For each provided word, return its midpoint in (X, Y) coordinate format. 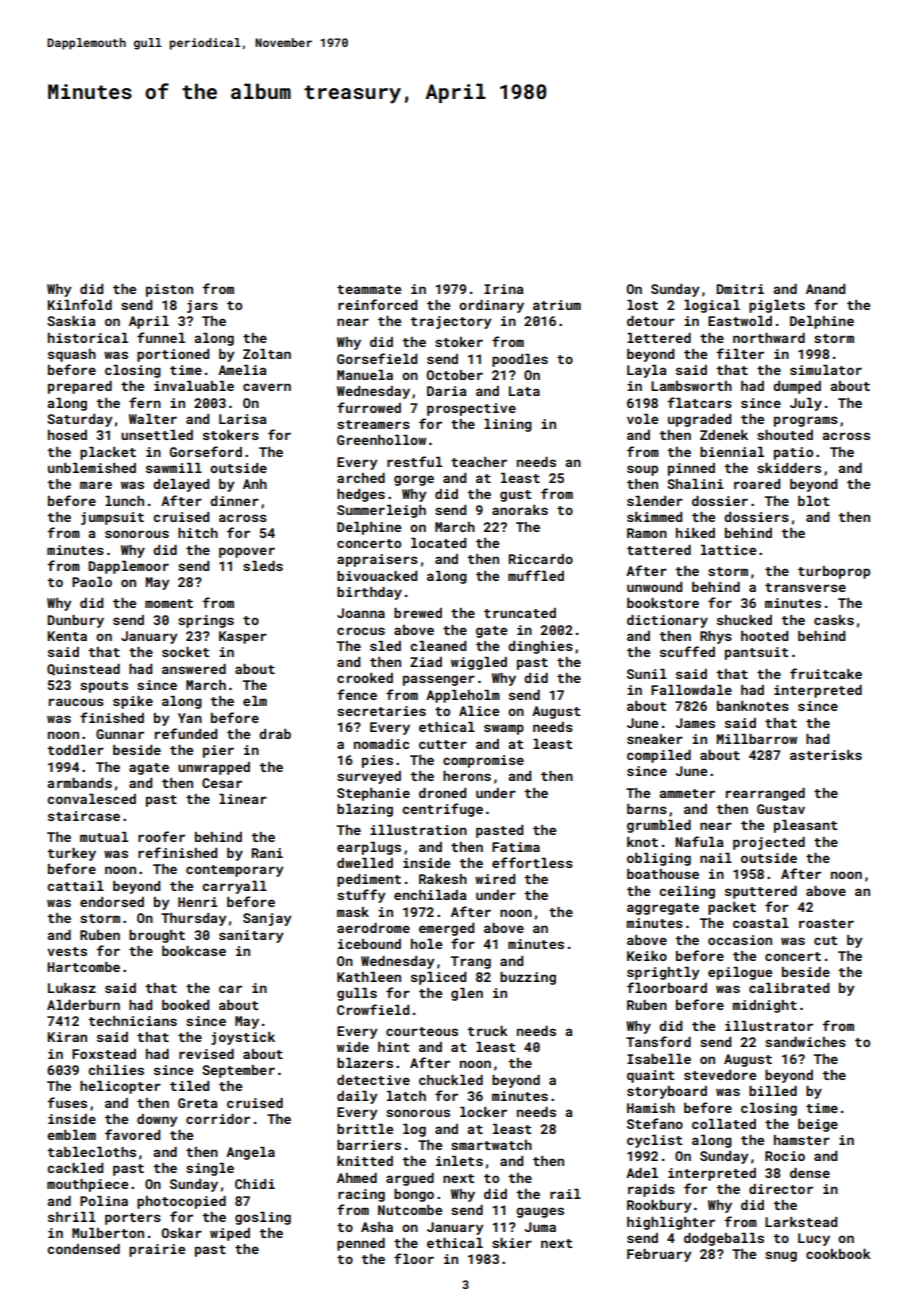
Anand (825, 289)
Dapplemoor (128, 567)
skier (512, 1243)
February (659, 1255)
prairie (157, 1250)
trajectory (451, 322)
